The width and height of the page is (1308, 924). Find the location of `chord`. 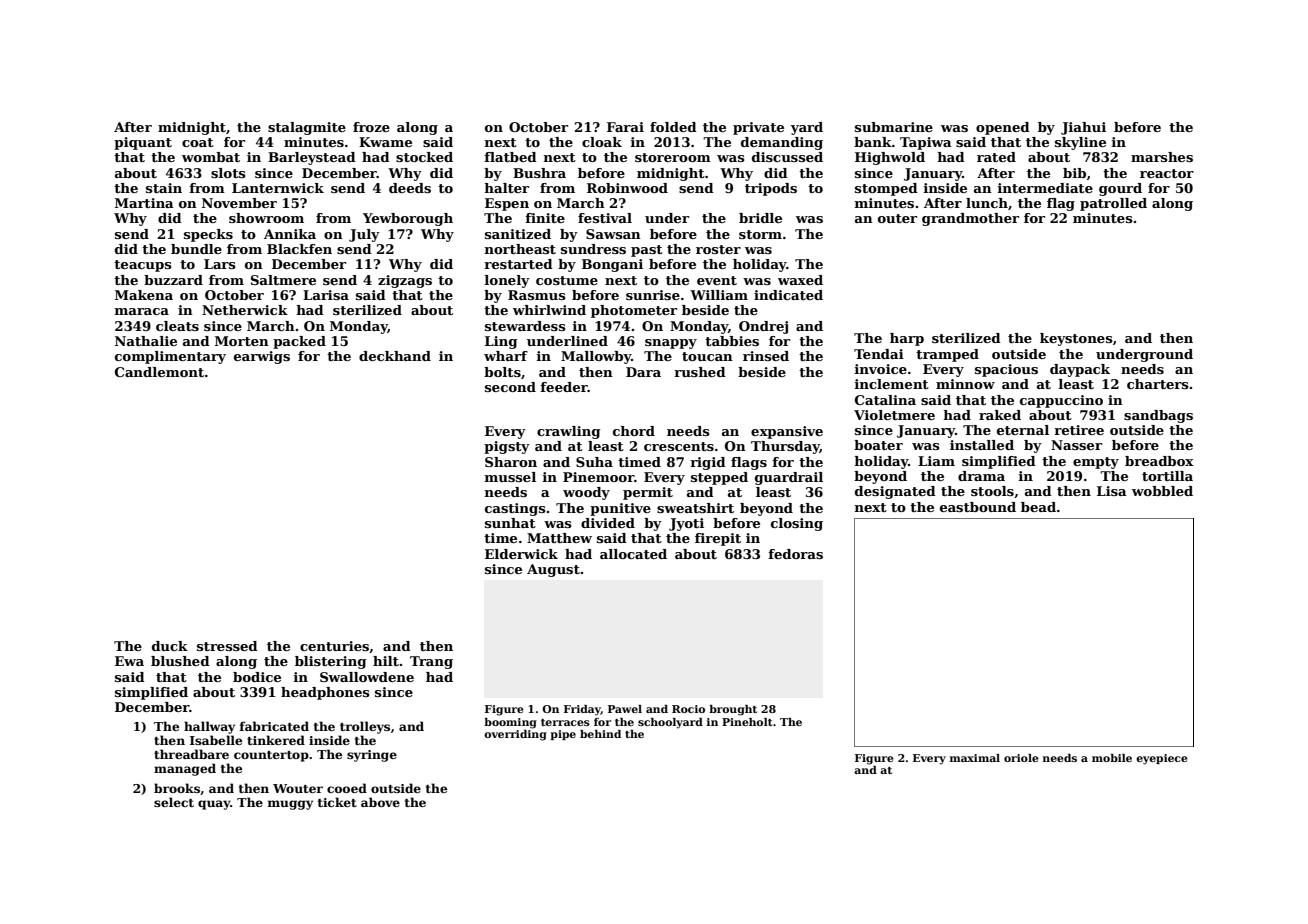

chord is located at coordinates (634, 431).
